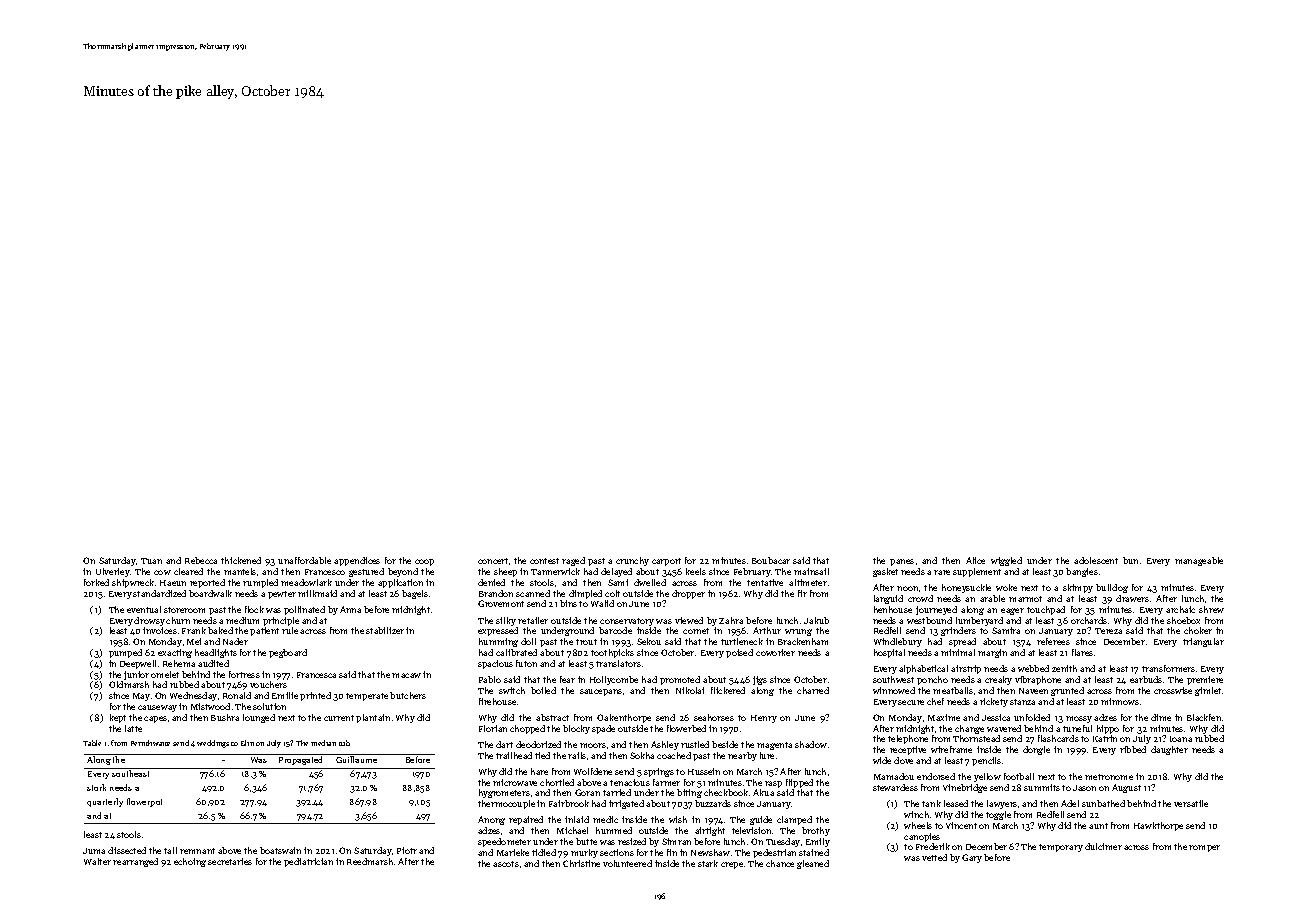 Image resolution: width=1308 pixels, height=924 pixels. What do you see at coordinates (92, 743) in the screenshot?
I see `Table` at bounding box center [92, 743].
